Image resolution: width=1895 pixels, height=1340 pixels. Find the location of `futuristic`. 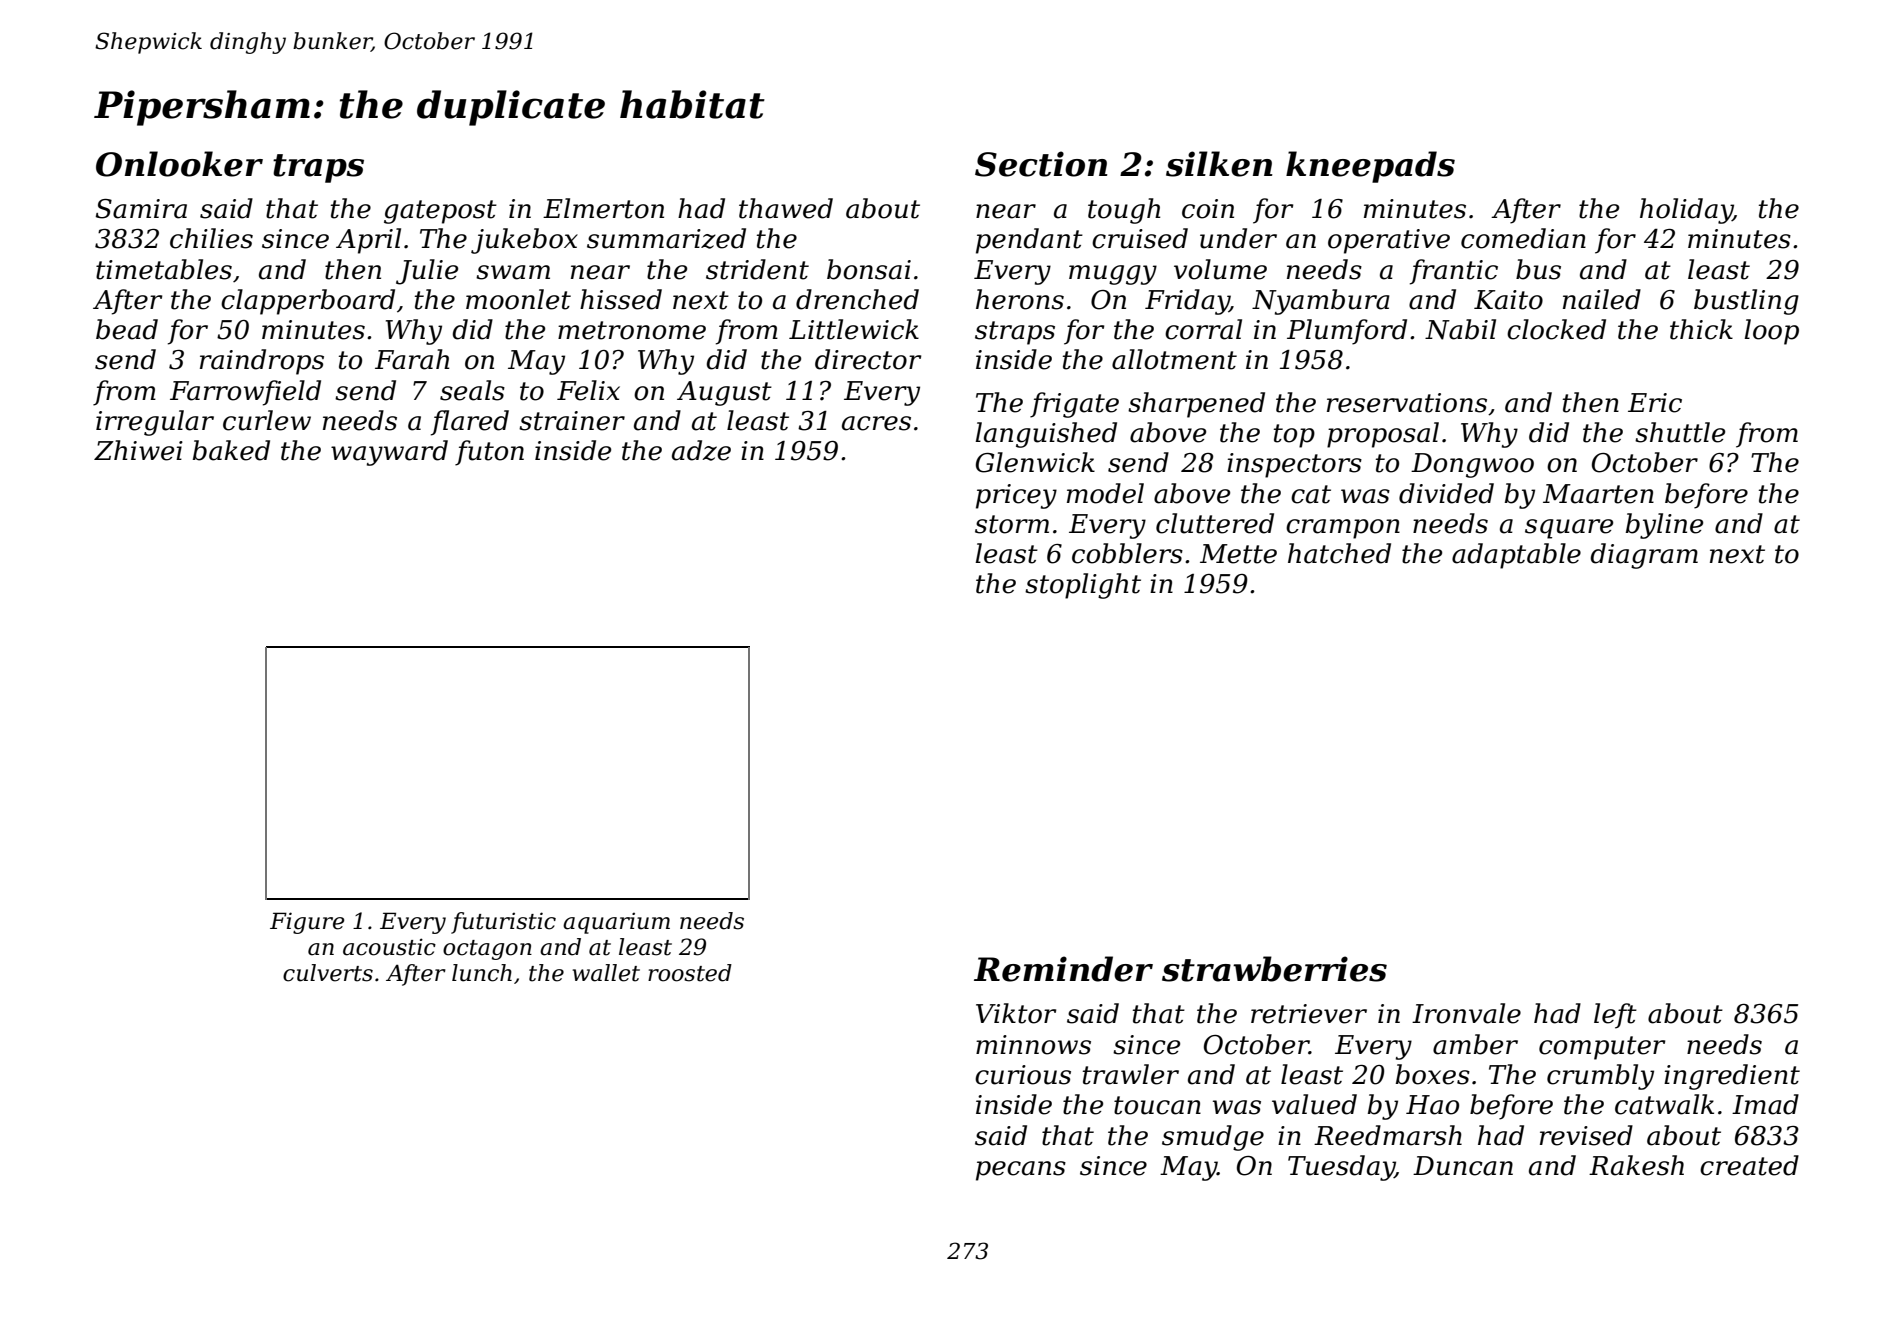

futuristic is located at coordinates (503, 923).
